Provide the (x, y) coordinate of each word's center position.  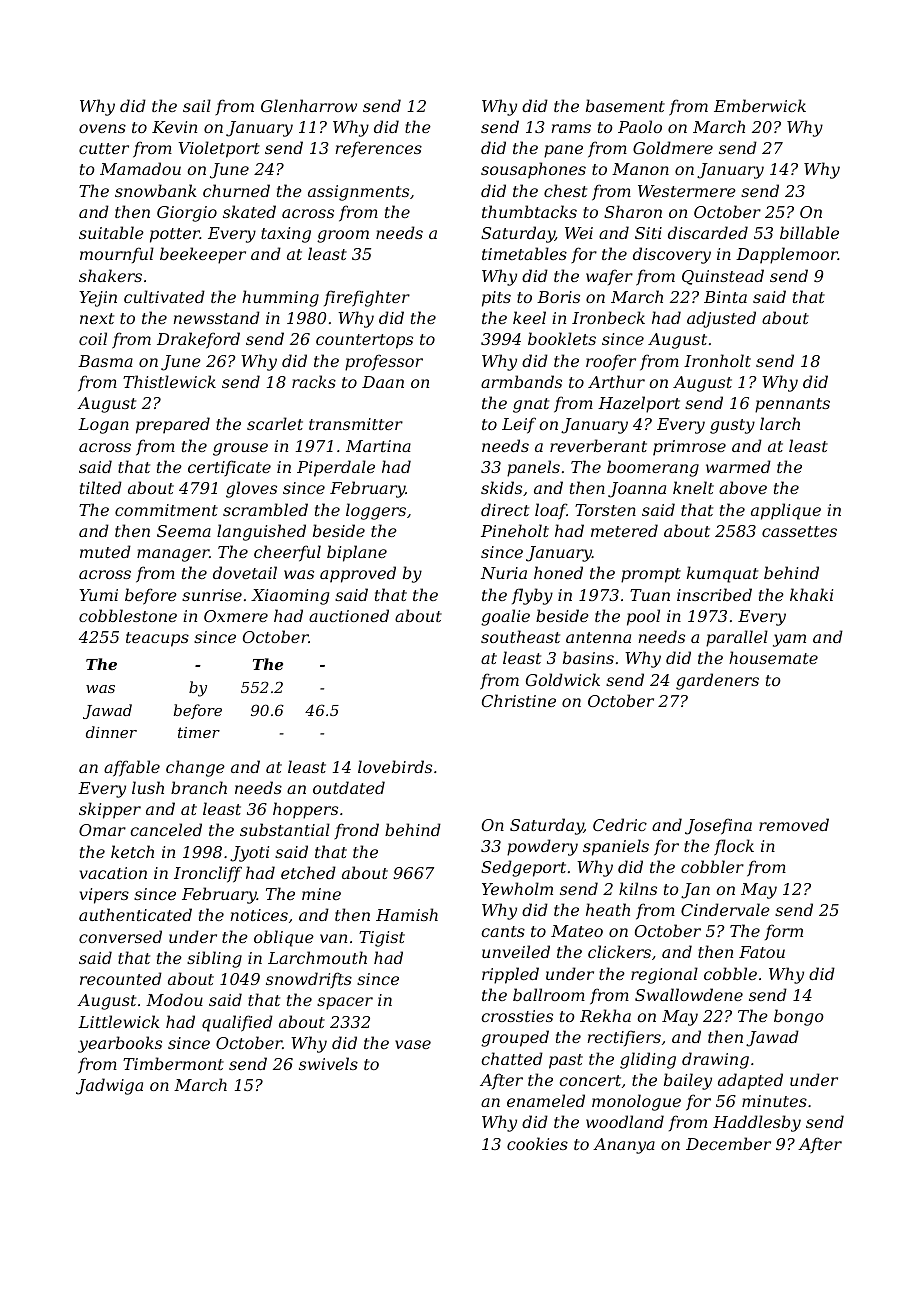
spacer (345, 1003)
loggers (376, 511)
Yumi (98, 595)
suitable (111, 232)
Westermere (687, 191)
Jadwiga (109, 1086)
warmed (738, 466)
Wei (579, 233)
